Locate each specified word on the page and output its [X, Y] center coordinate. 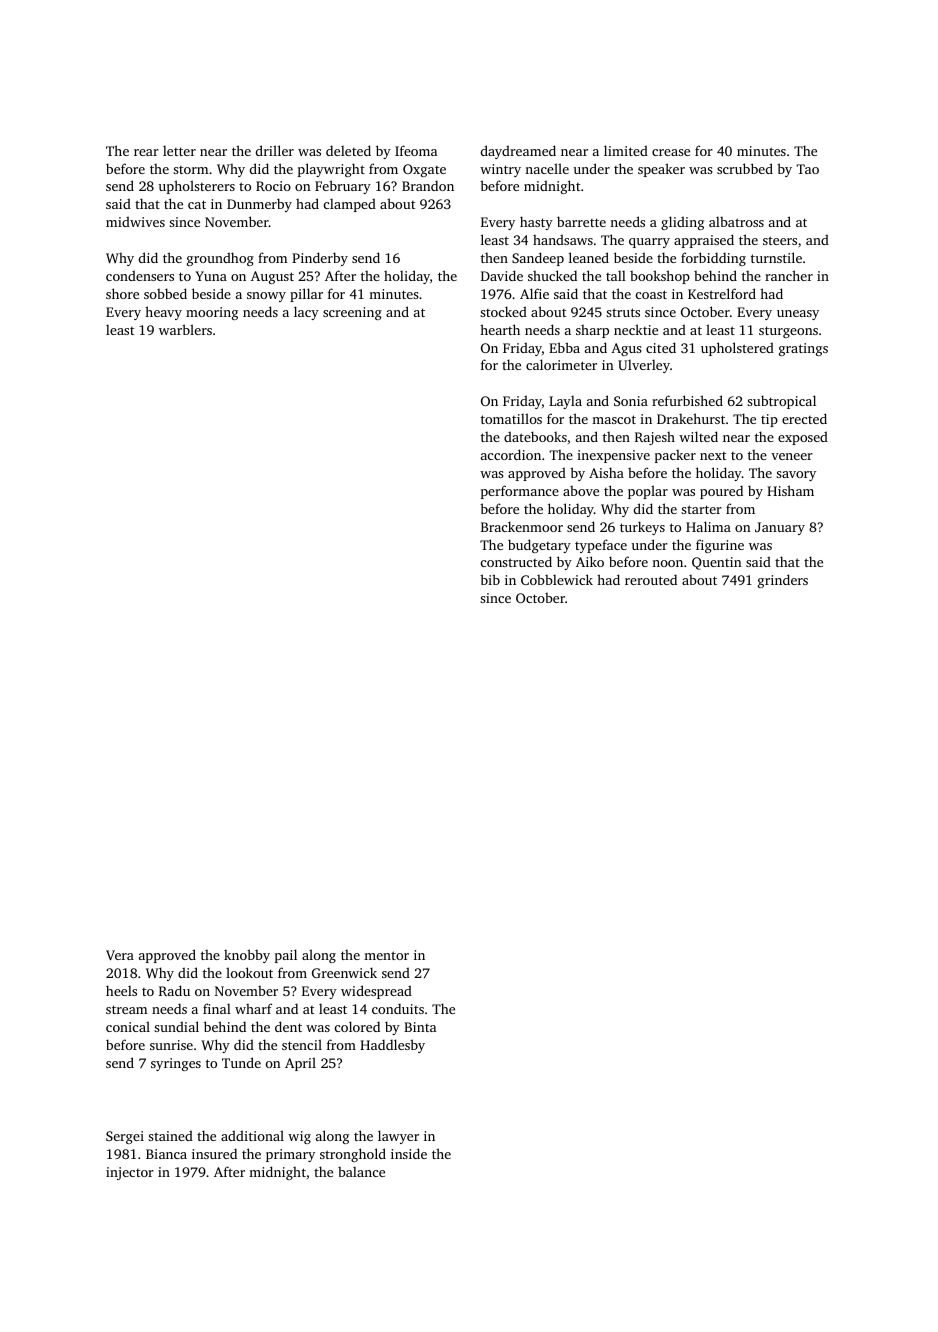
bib [490, 579]
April [300, 1064]
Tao [807, 169]
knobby [247, 956]
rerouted [651, 579]
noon [667, 563]
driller [275, 150]
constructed [516, 561]
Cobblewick [557, 579]
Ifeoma [416, 150]
